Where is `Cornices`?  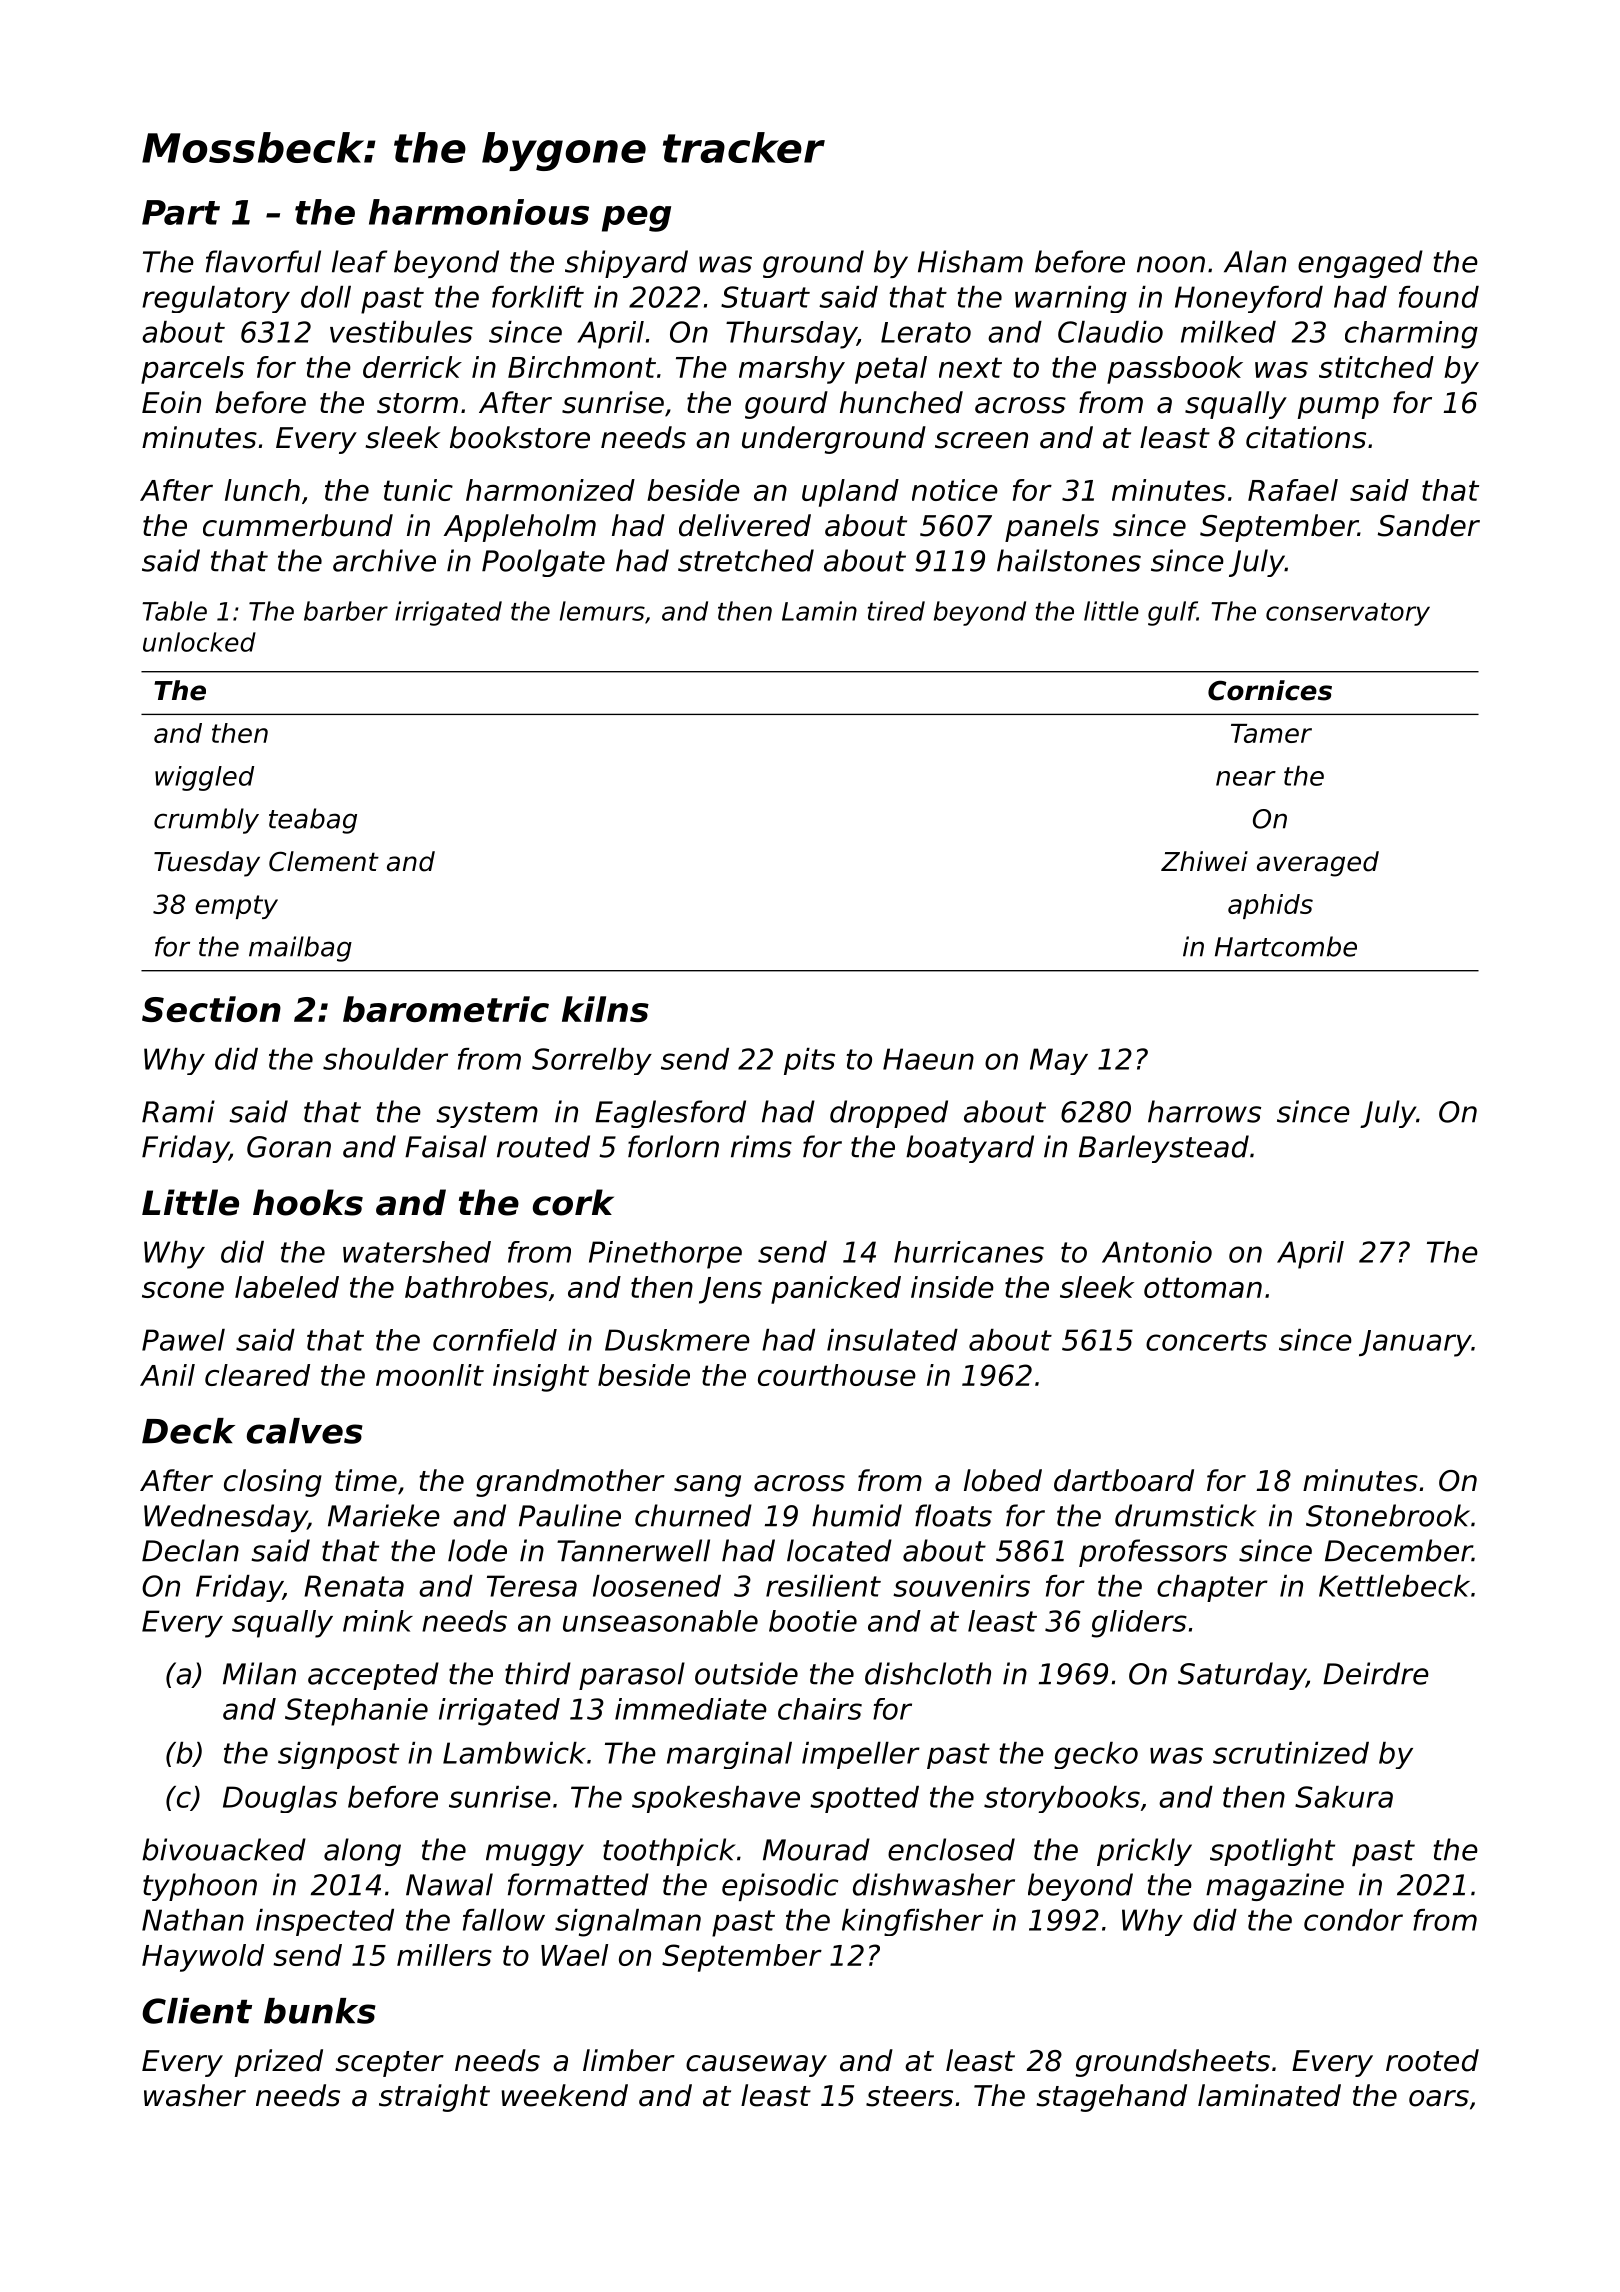
Cornices is located at coordinates (1270, 690).
